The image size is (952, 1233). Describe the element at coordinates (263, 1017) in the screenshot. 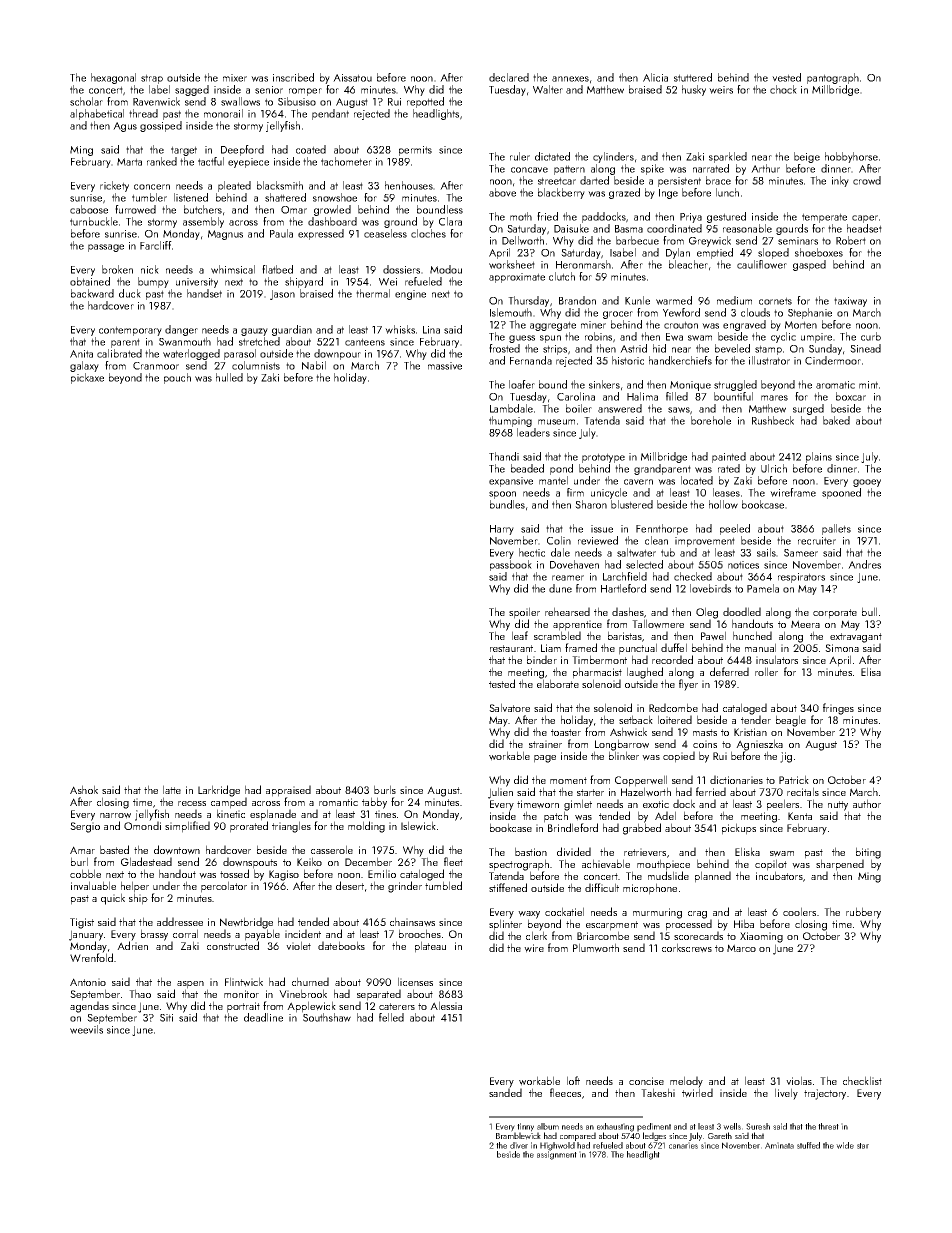

I see `deadline` at that location.
